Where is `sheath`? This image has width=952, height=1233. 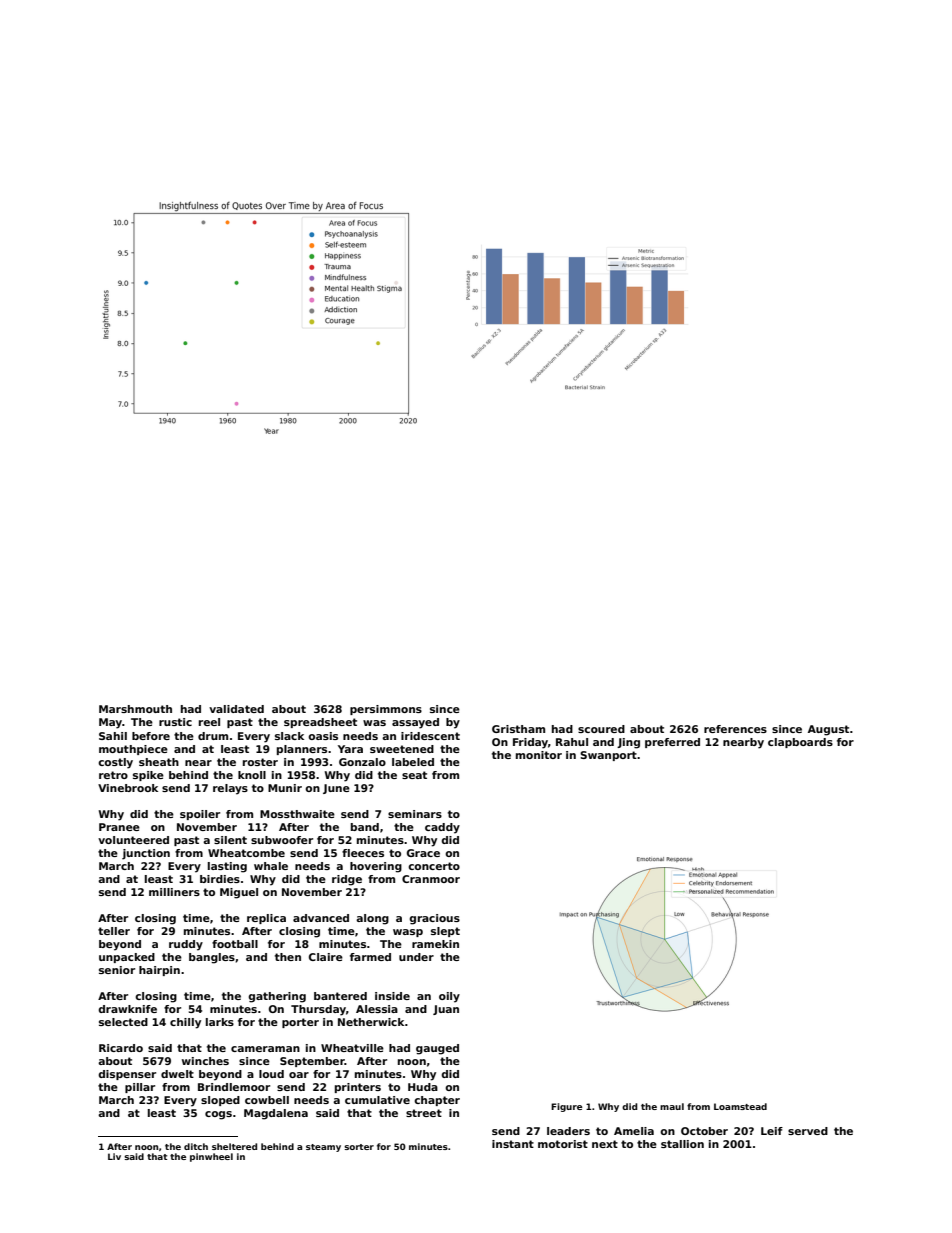 sheath is located at coordinates (159, 762).
